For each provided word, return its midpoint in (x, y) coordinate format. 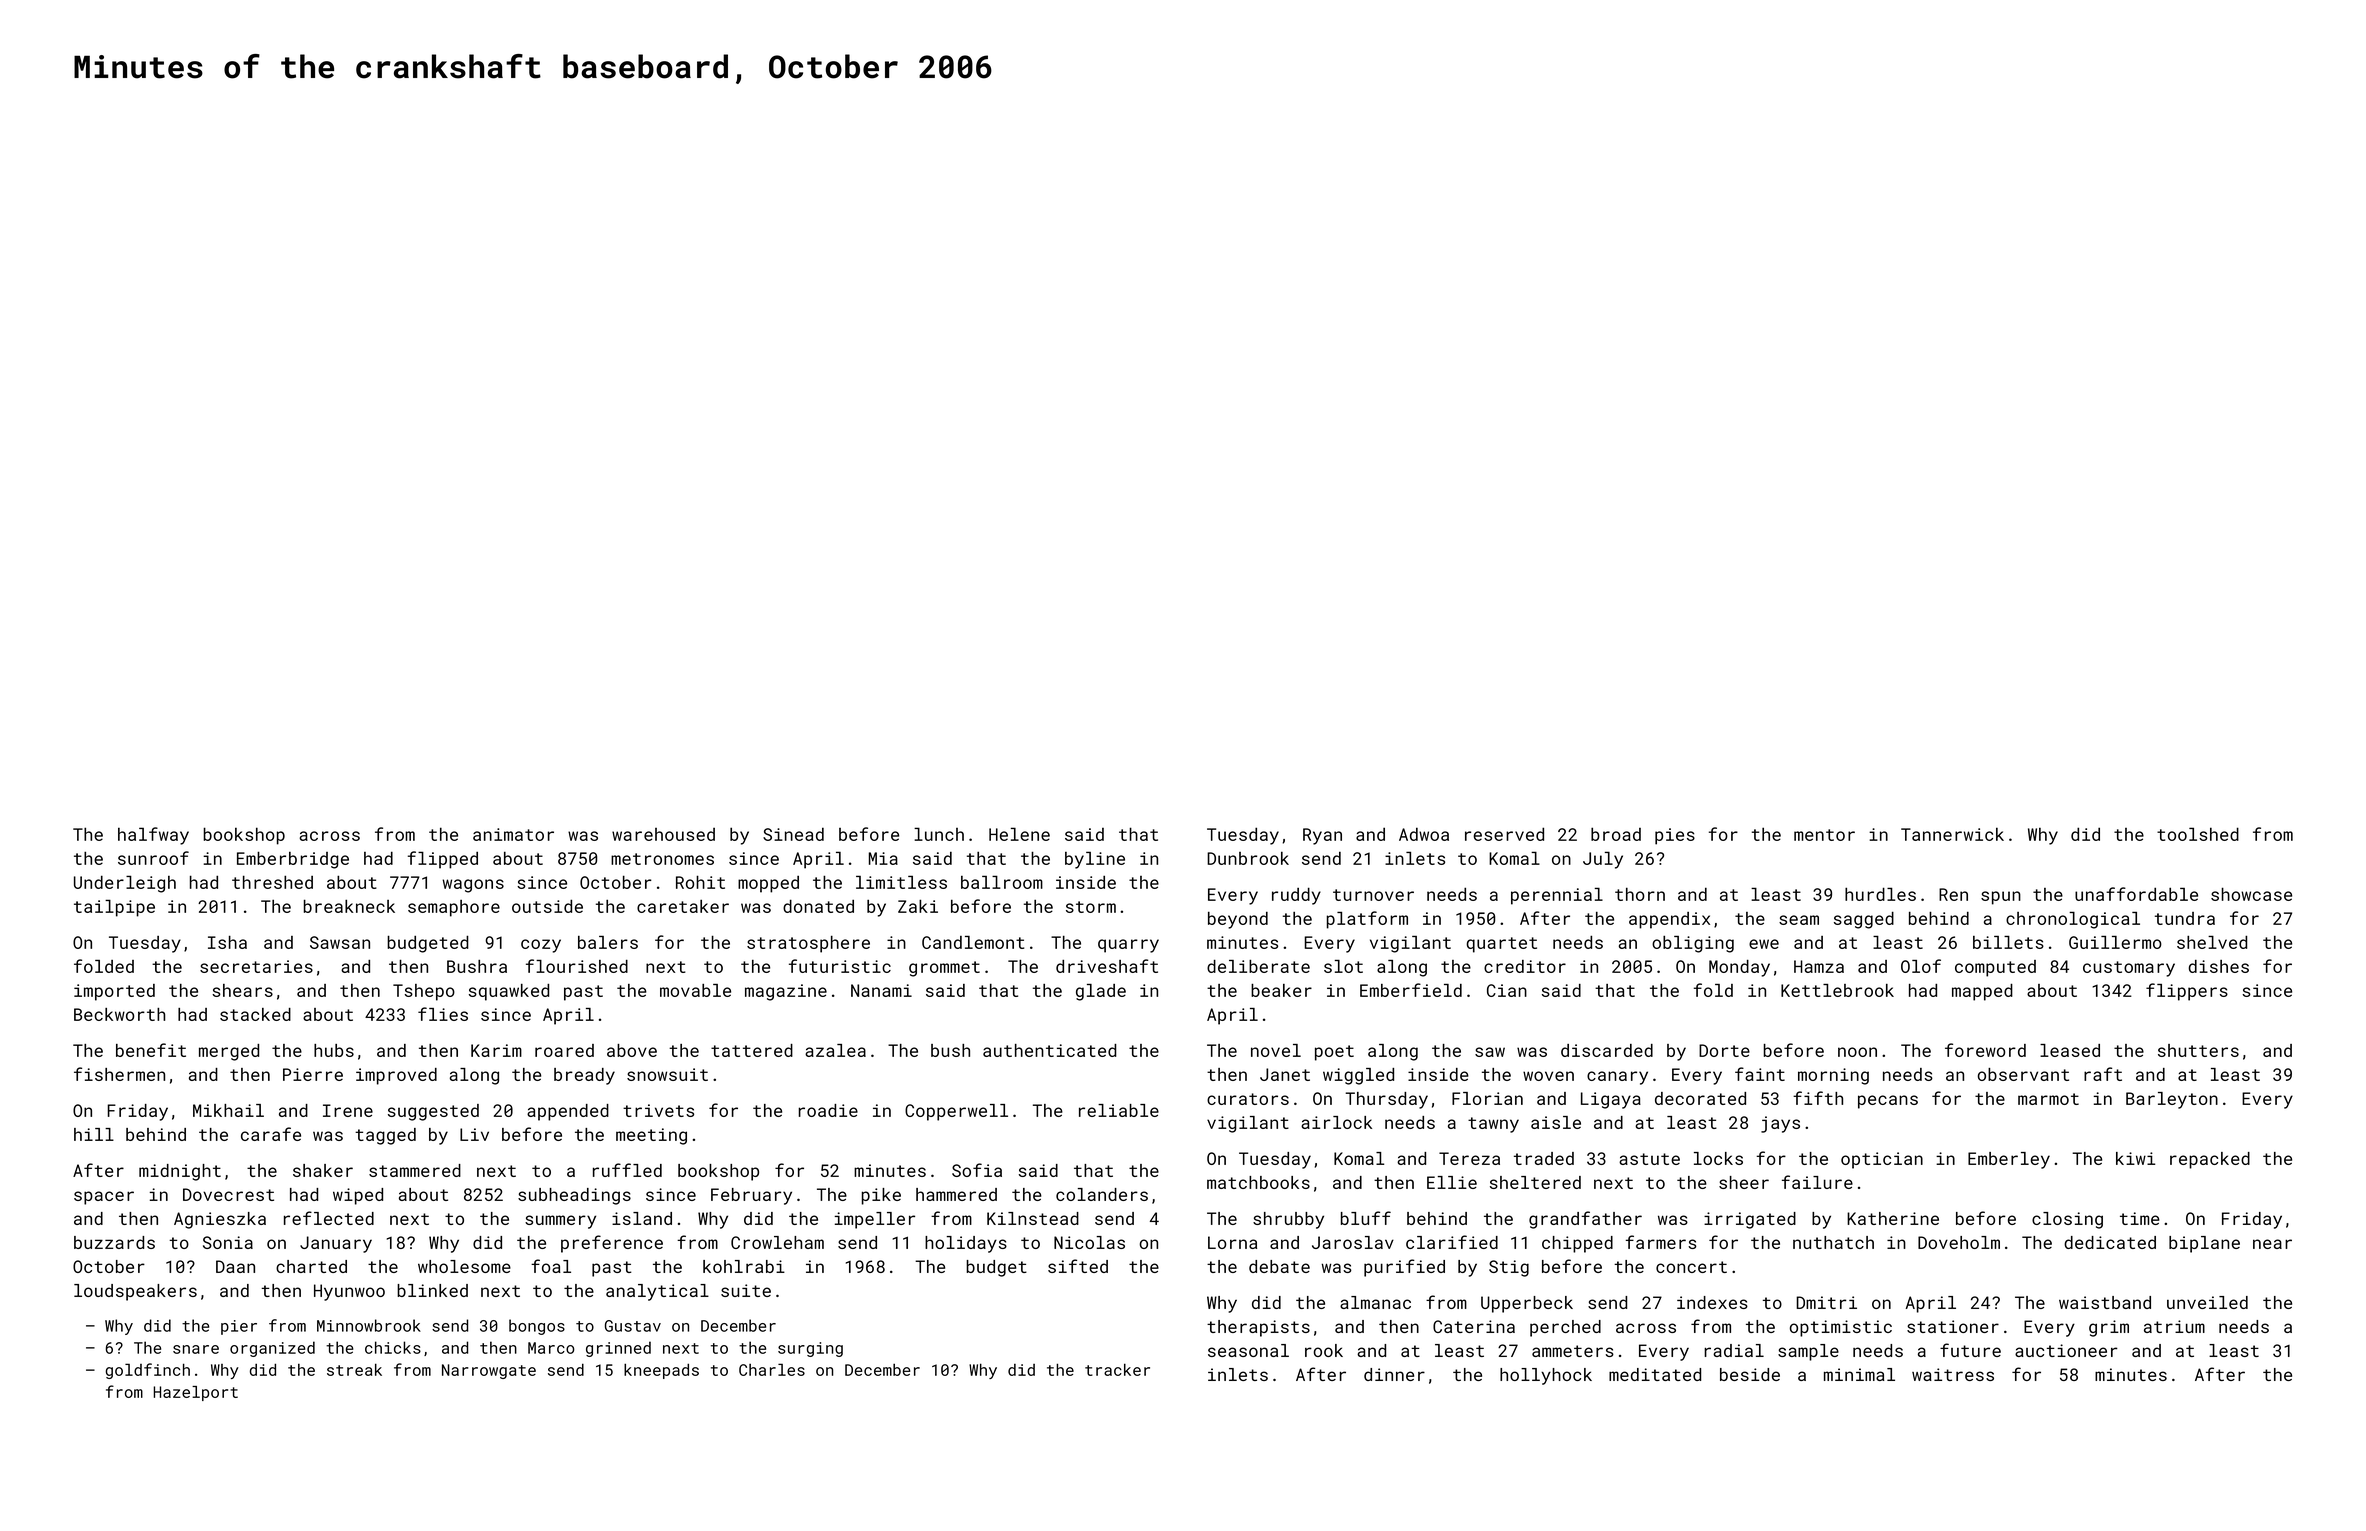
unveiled (2207, 1302)
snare (196, 1349)
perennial (1557, 896)
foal (551, 1266)
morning (1833, 1076)
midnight (180, 1172)
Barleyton (2172, 1100)
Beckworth (119, 1014)
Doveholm (1959, 1242)
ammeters (1573, 1351)
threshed (272, 882)
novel (1276, 1050)
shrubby (1288, 1220)
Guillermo (2115, 942)
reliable (1119, 1110)
